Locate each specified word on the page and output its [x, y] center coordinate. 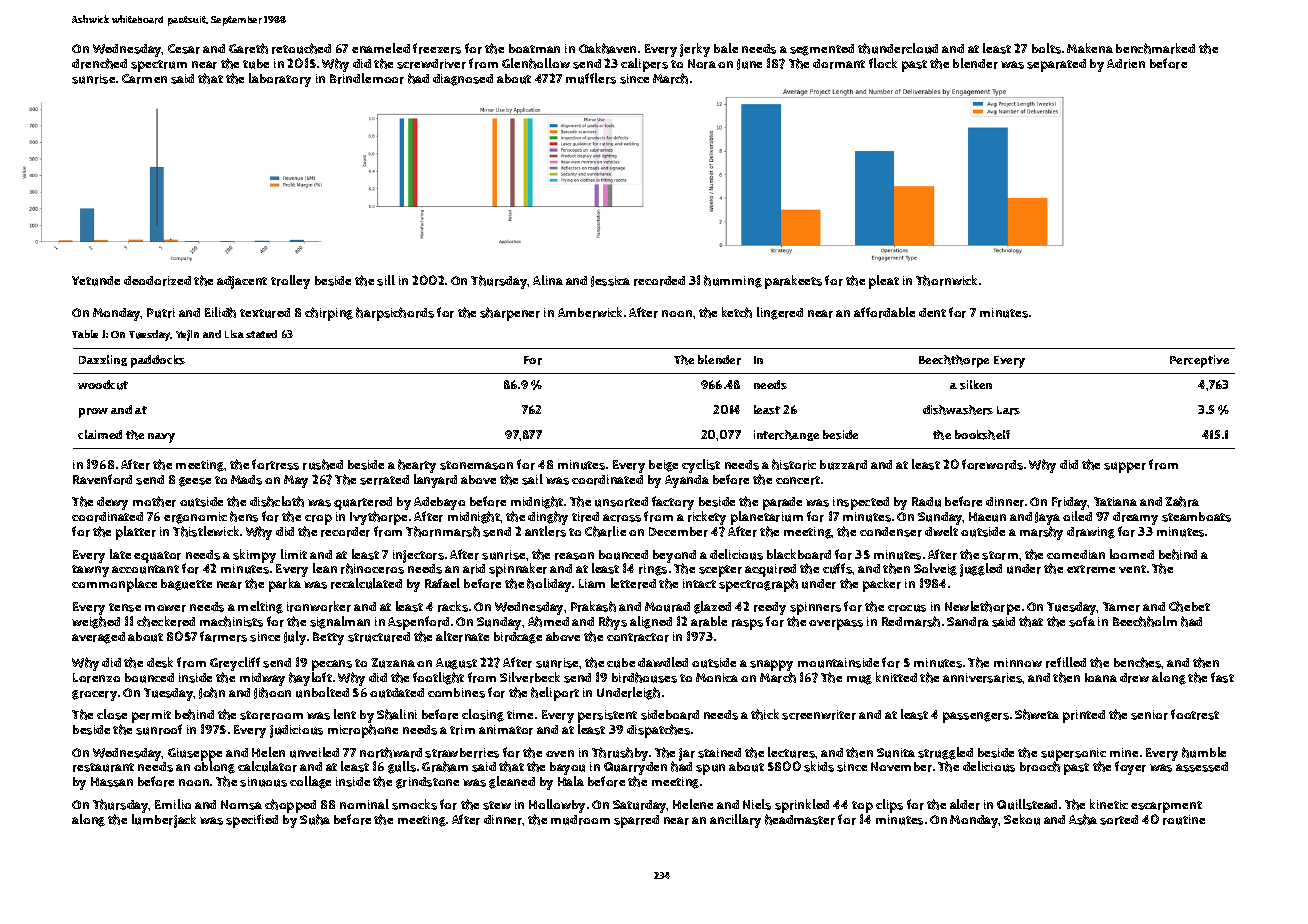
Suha [315, 819]
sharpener [510, 314]
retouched [301, 48]
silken [976, 385]
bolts [1046, 48]
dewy [112, 503]
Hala [571, 781]
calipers [644, 65]
